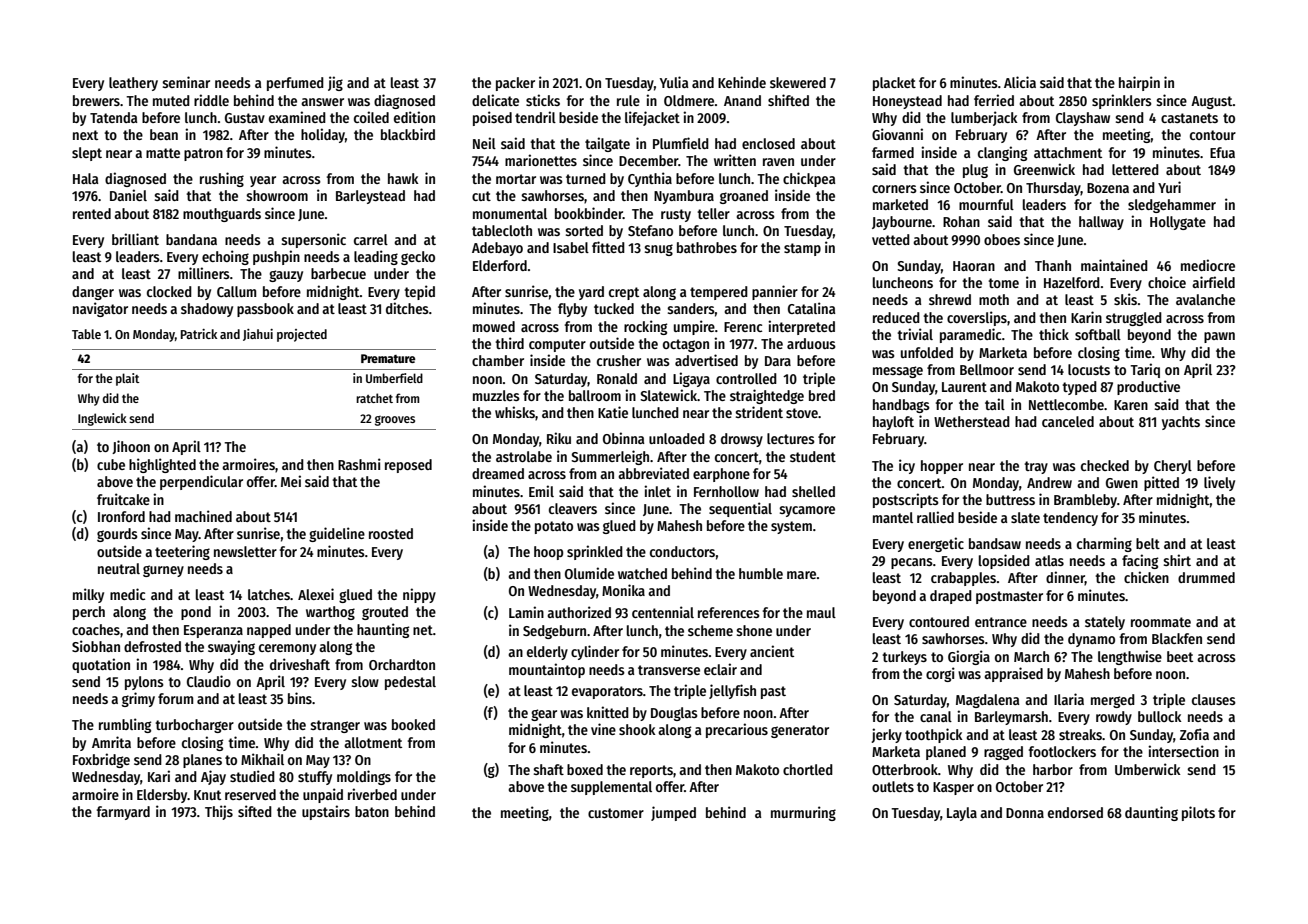  What do you see at coordinates (1219, 483) in the page?
I see `lively` at bounding box center [1219, 483].
